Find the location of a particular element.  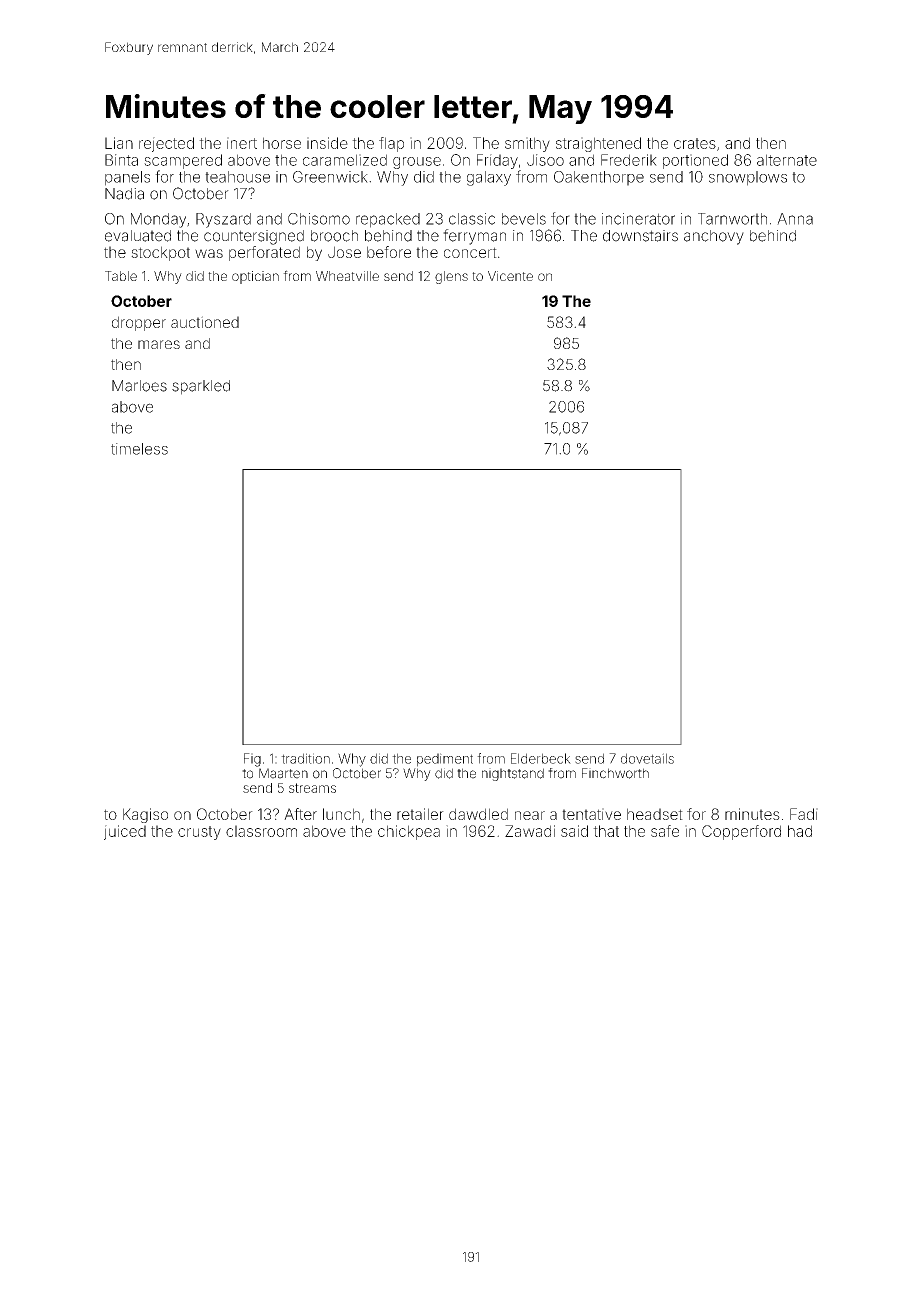

timeless is located at coordinates (139, 449).
